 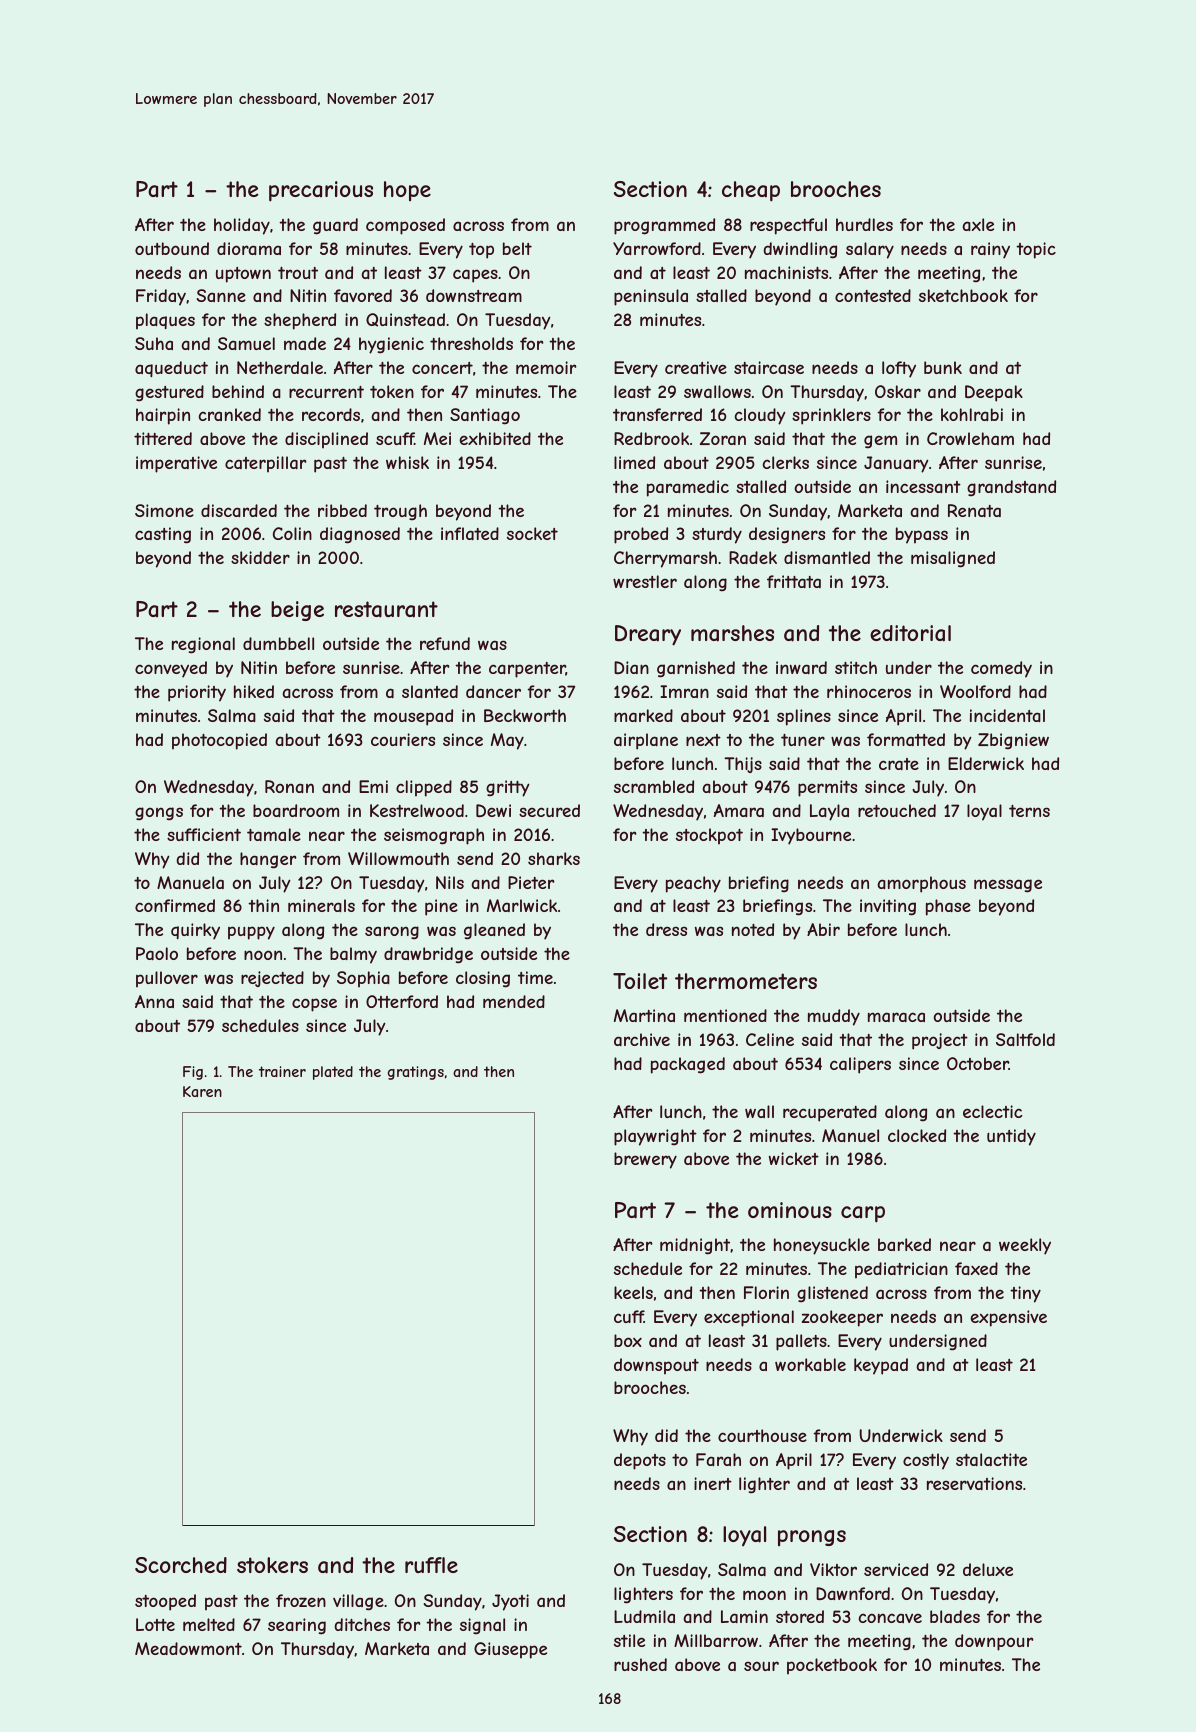 I want to click on downstream, so click(x=474, y=295).
